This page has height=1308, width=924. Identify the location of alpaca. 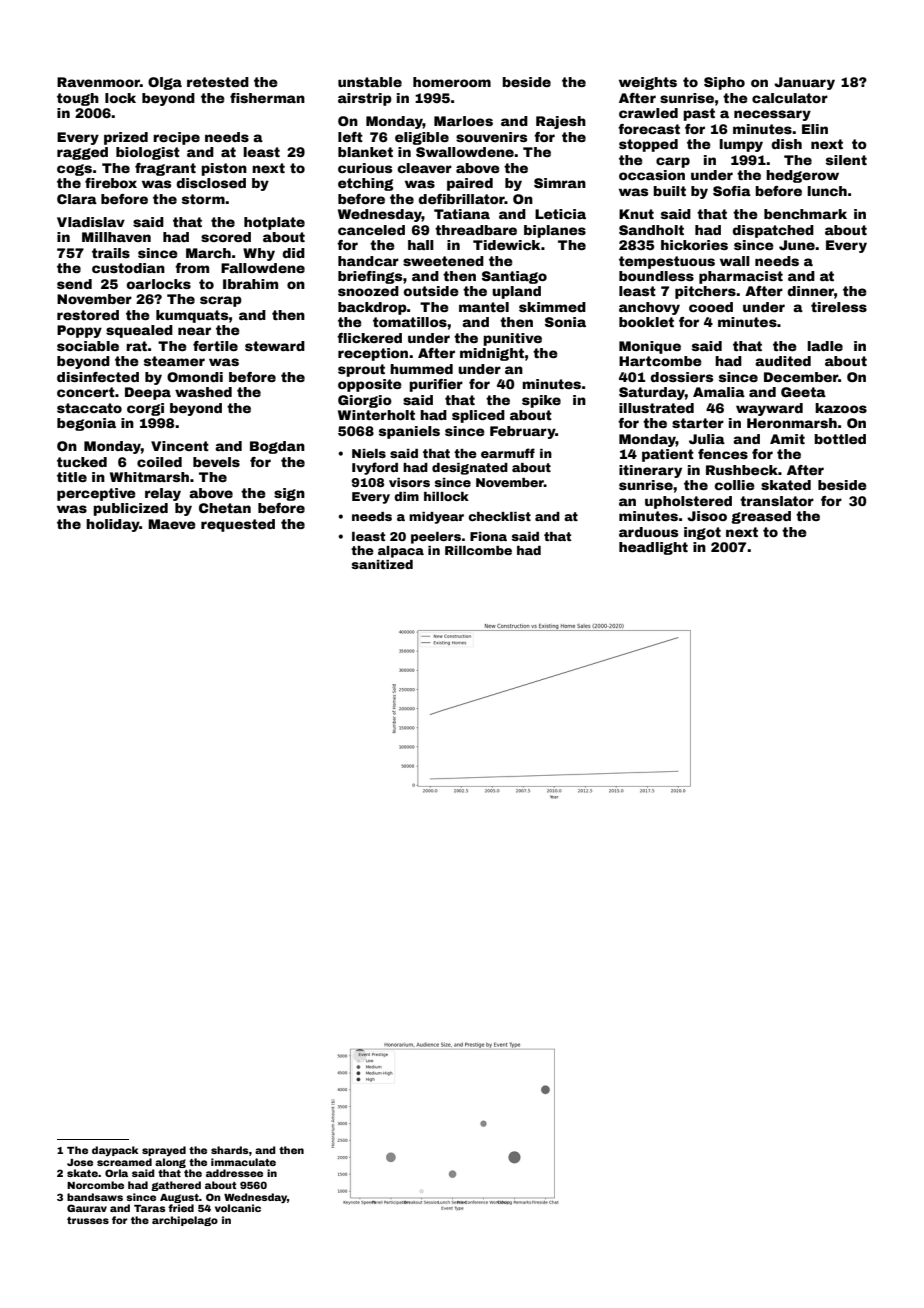
(401, 552).
